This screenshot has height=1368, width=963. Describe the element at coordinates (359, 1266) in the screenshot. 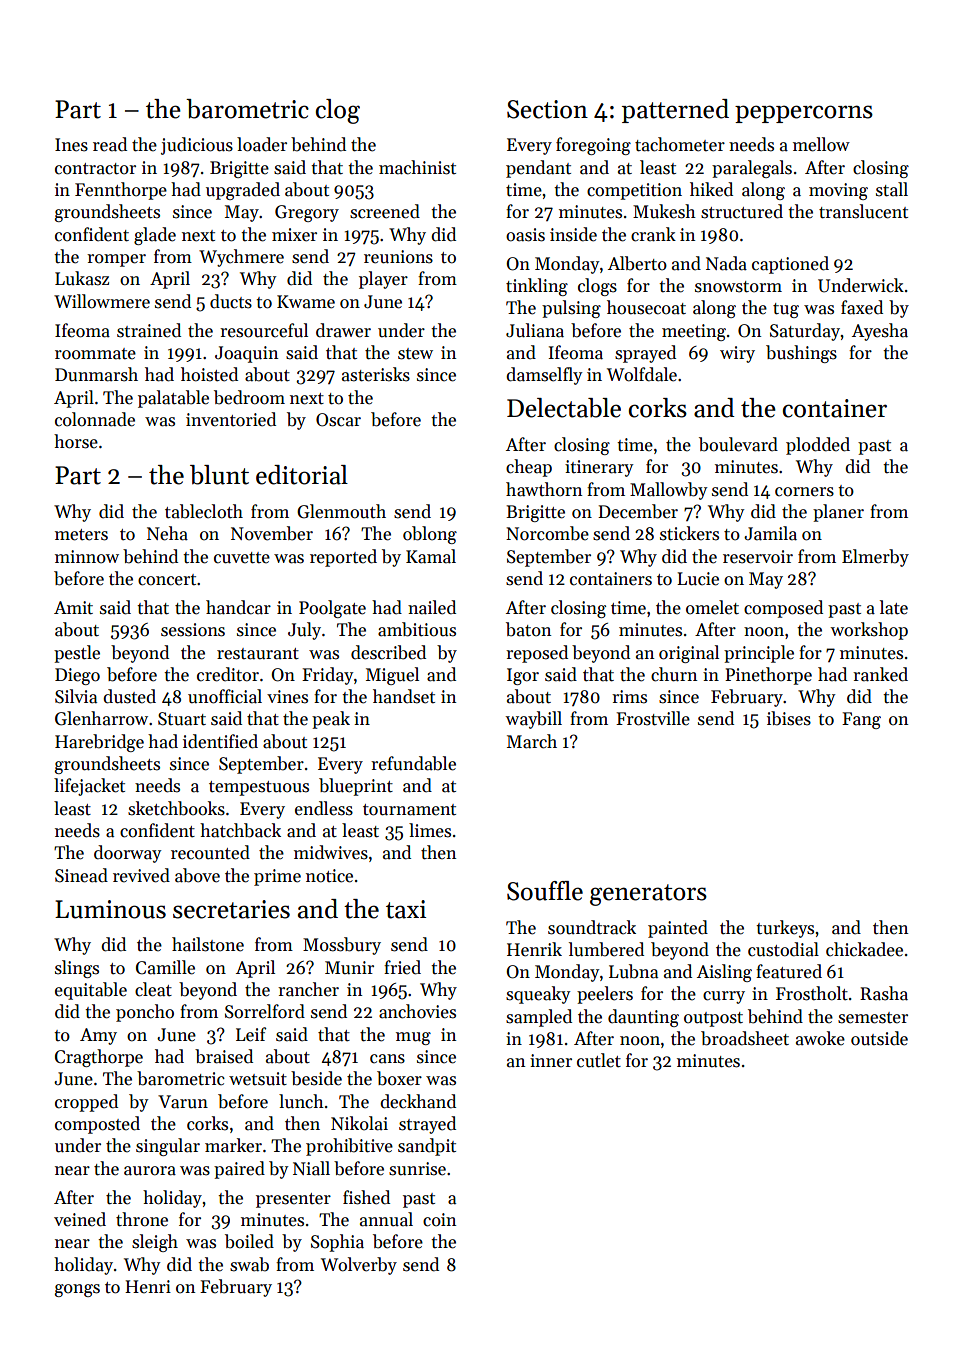

I see `Wolverby` at that location.
